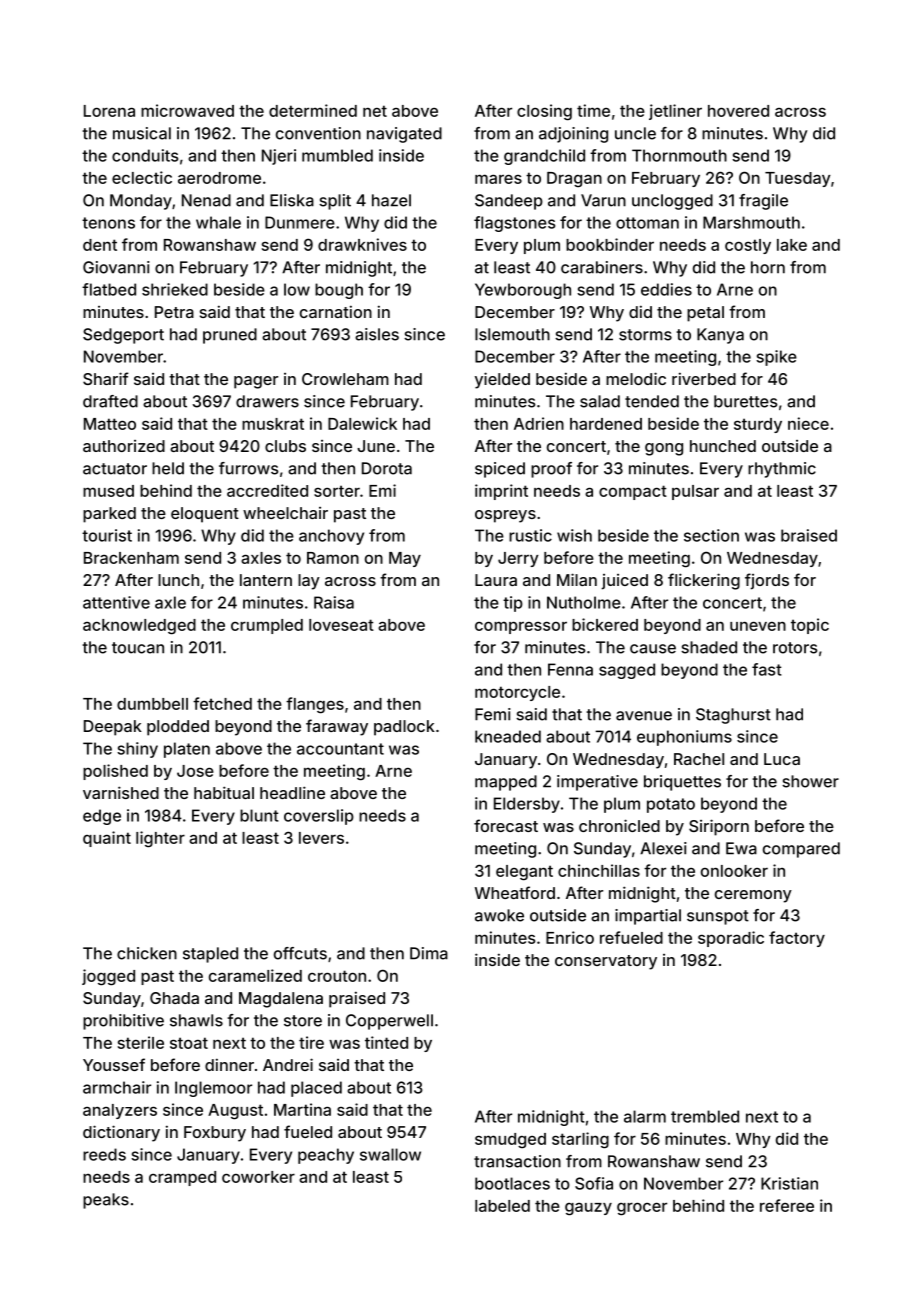 Image resolution: width=924 pixels, height=1308 pixels. I want to click on sporadic, so click(731, 939).
